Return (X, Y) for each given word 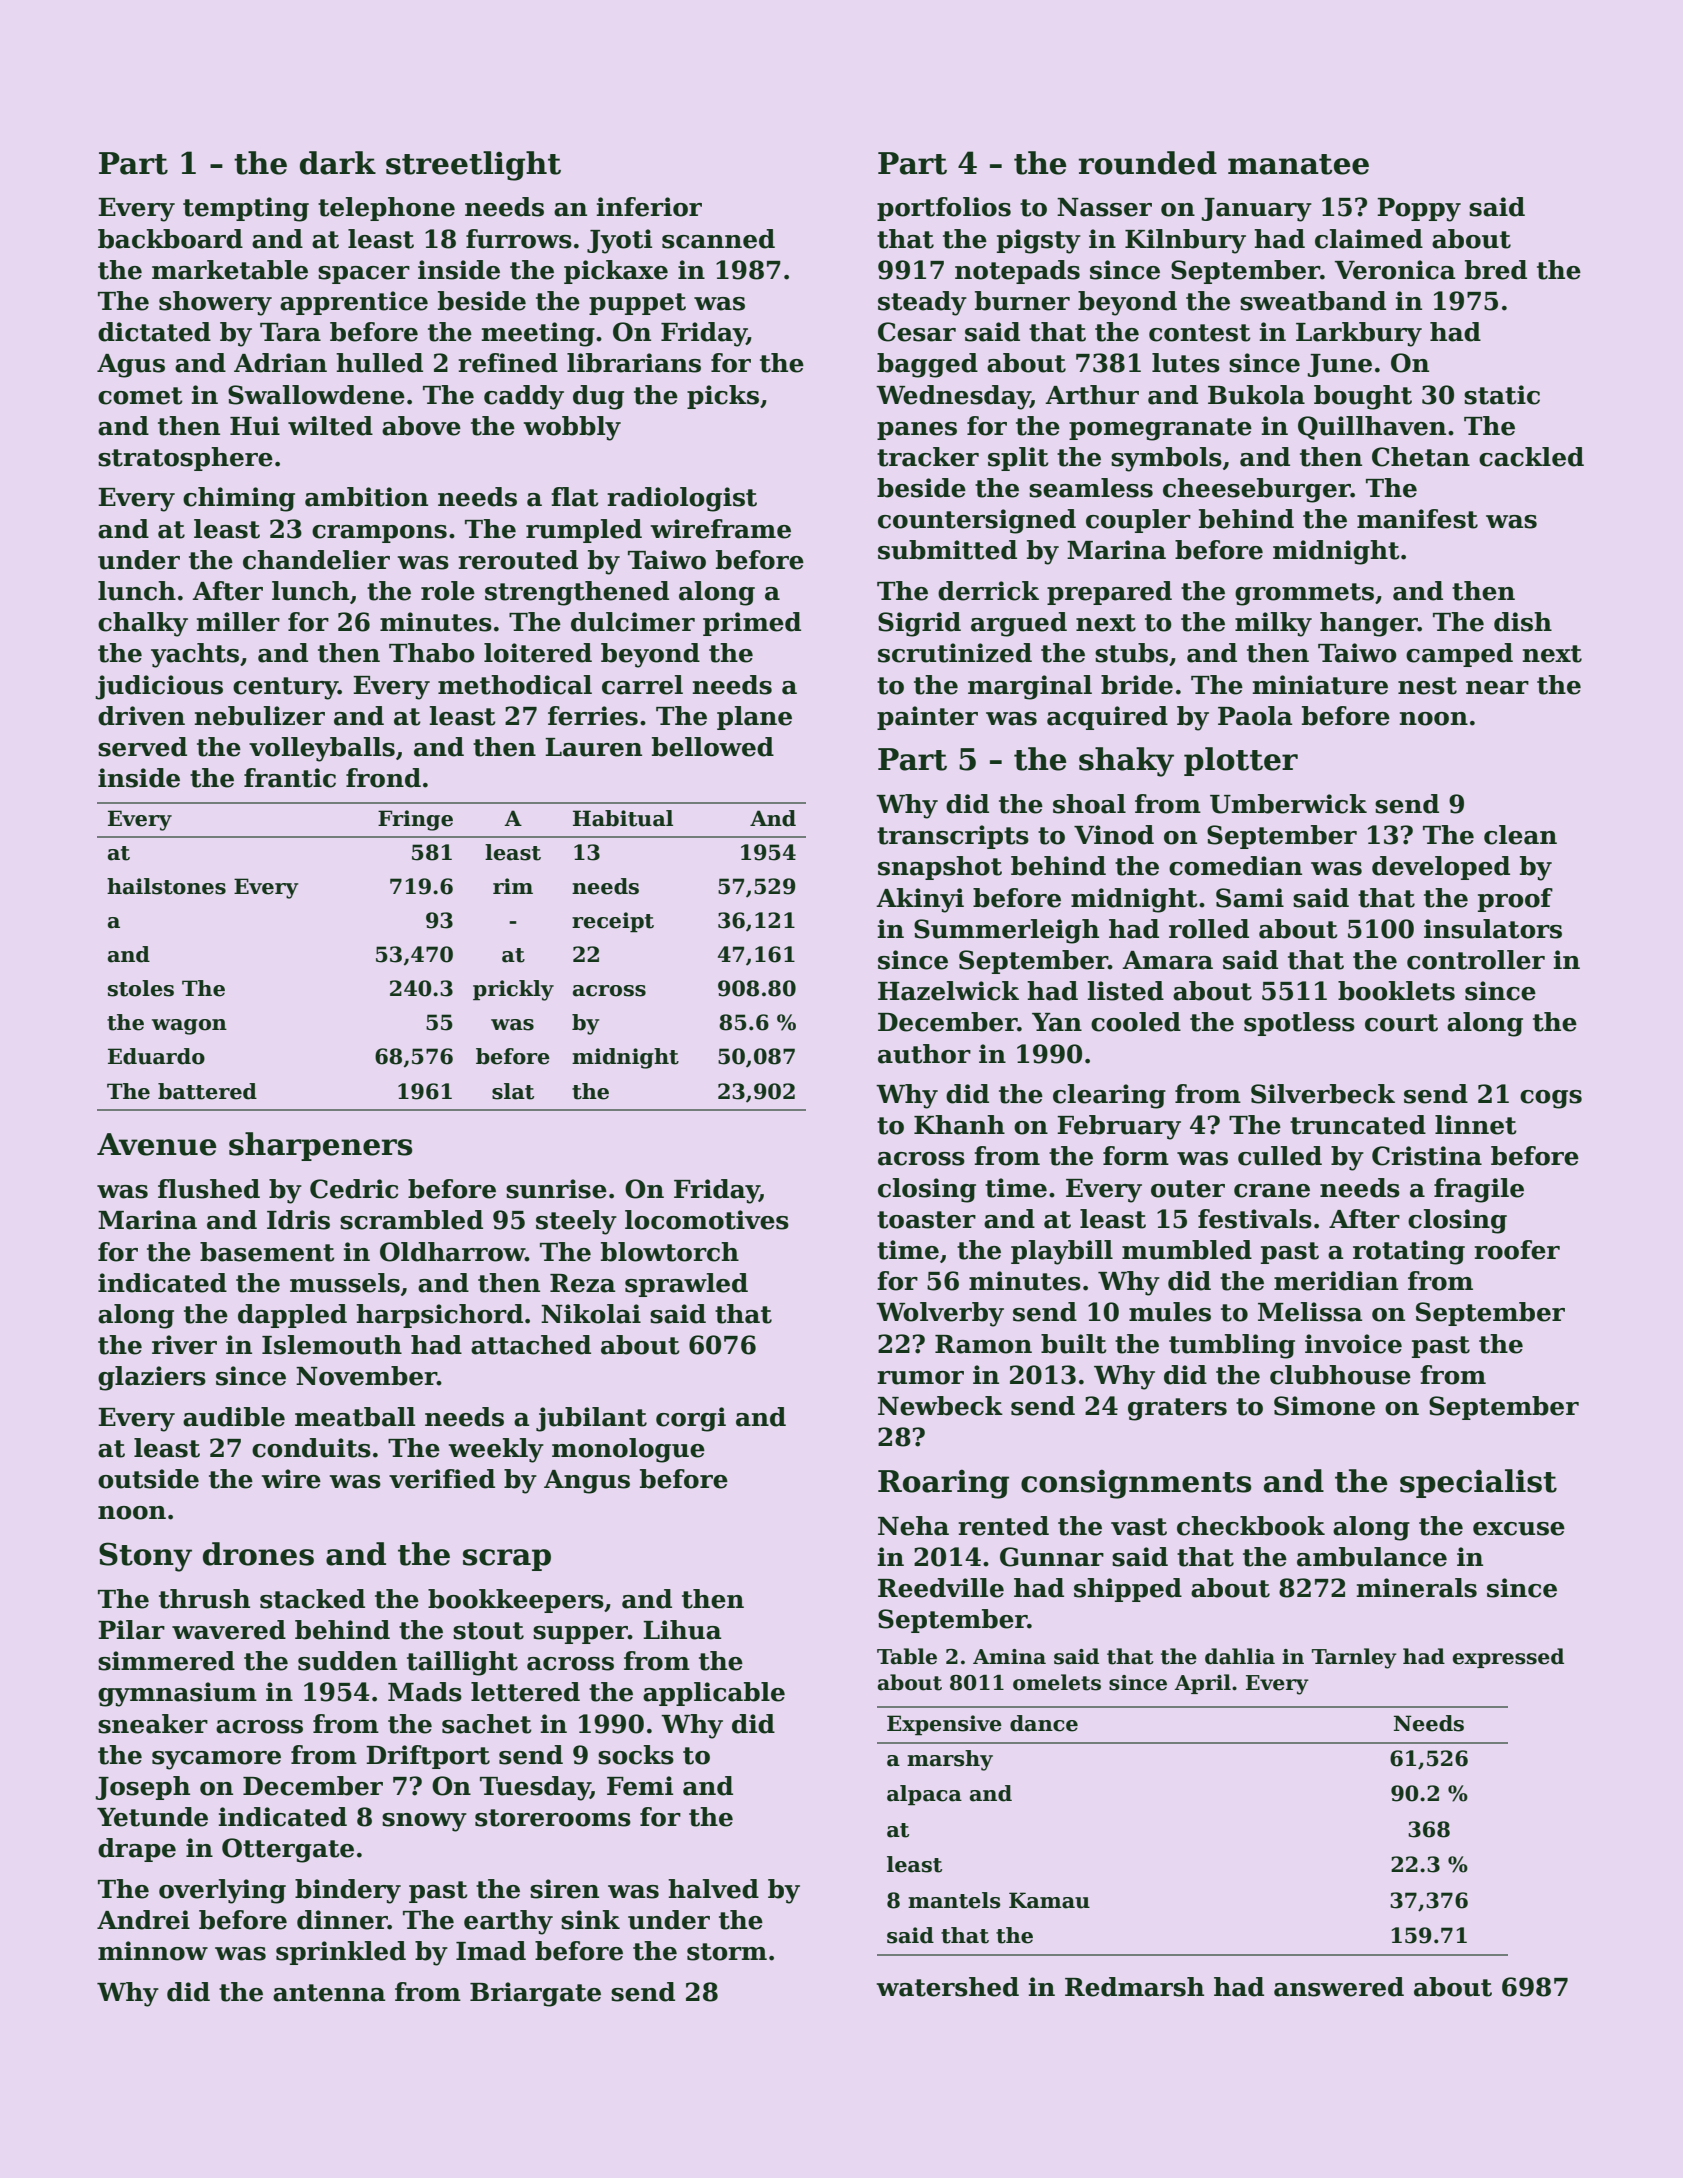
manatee (1298, 164)
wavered (229, 1630)
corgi (691, 1419)
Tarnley (1354, 1658)
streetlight (473, 166)
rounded (1148, 163)
